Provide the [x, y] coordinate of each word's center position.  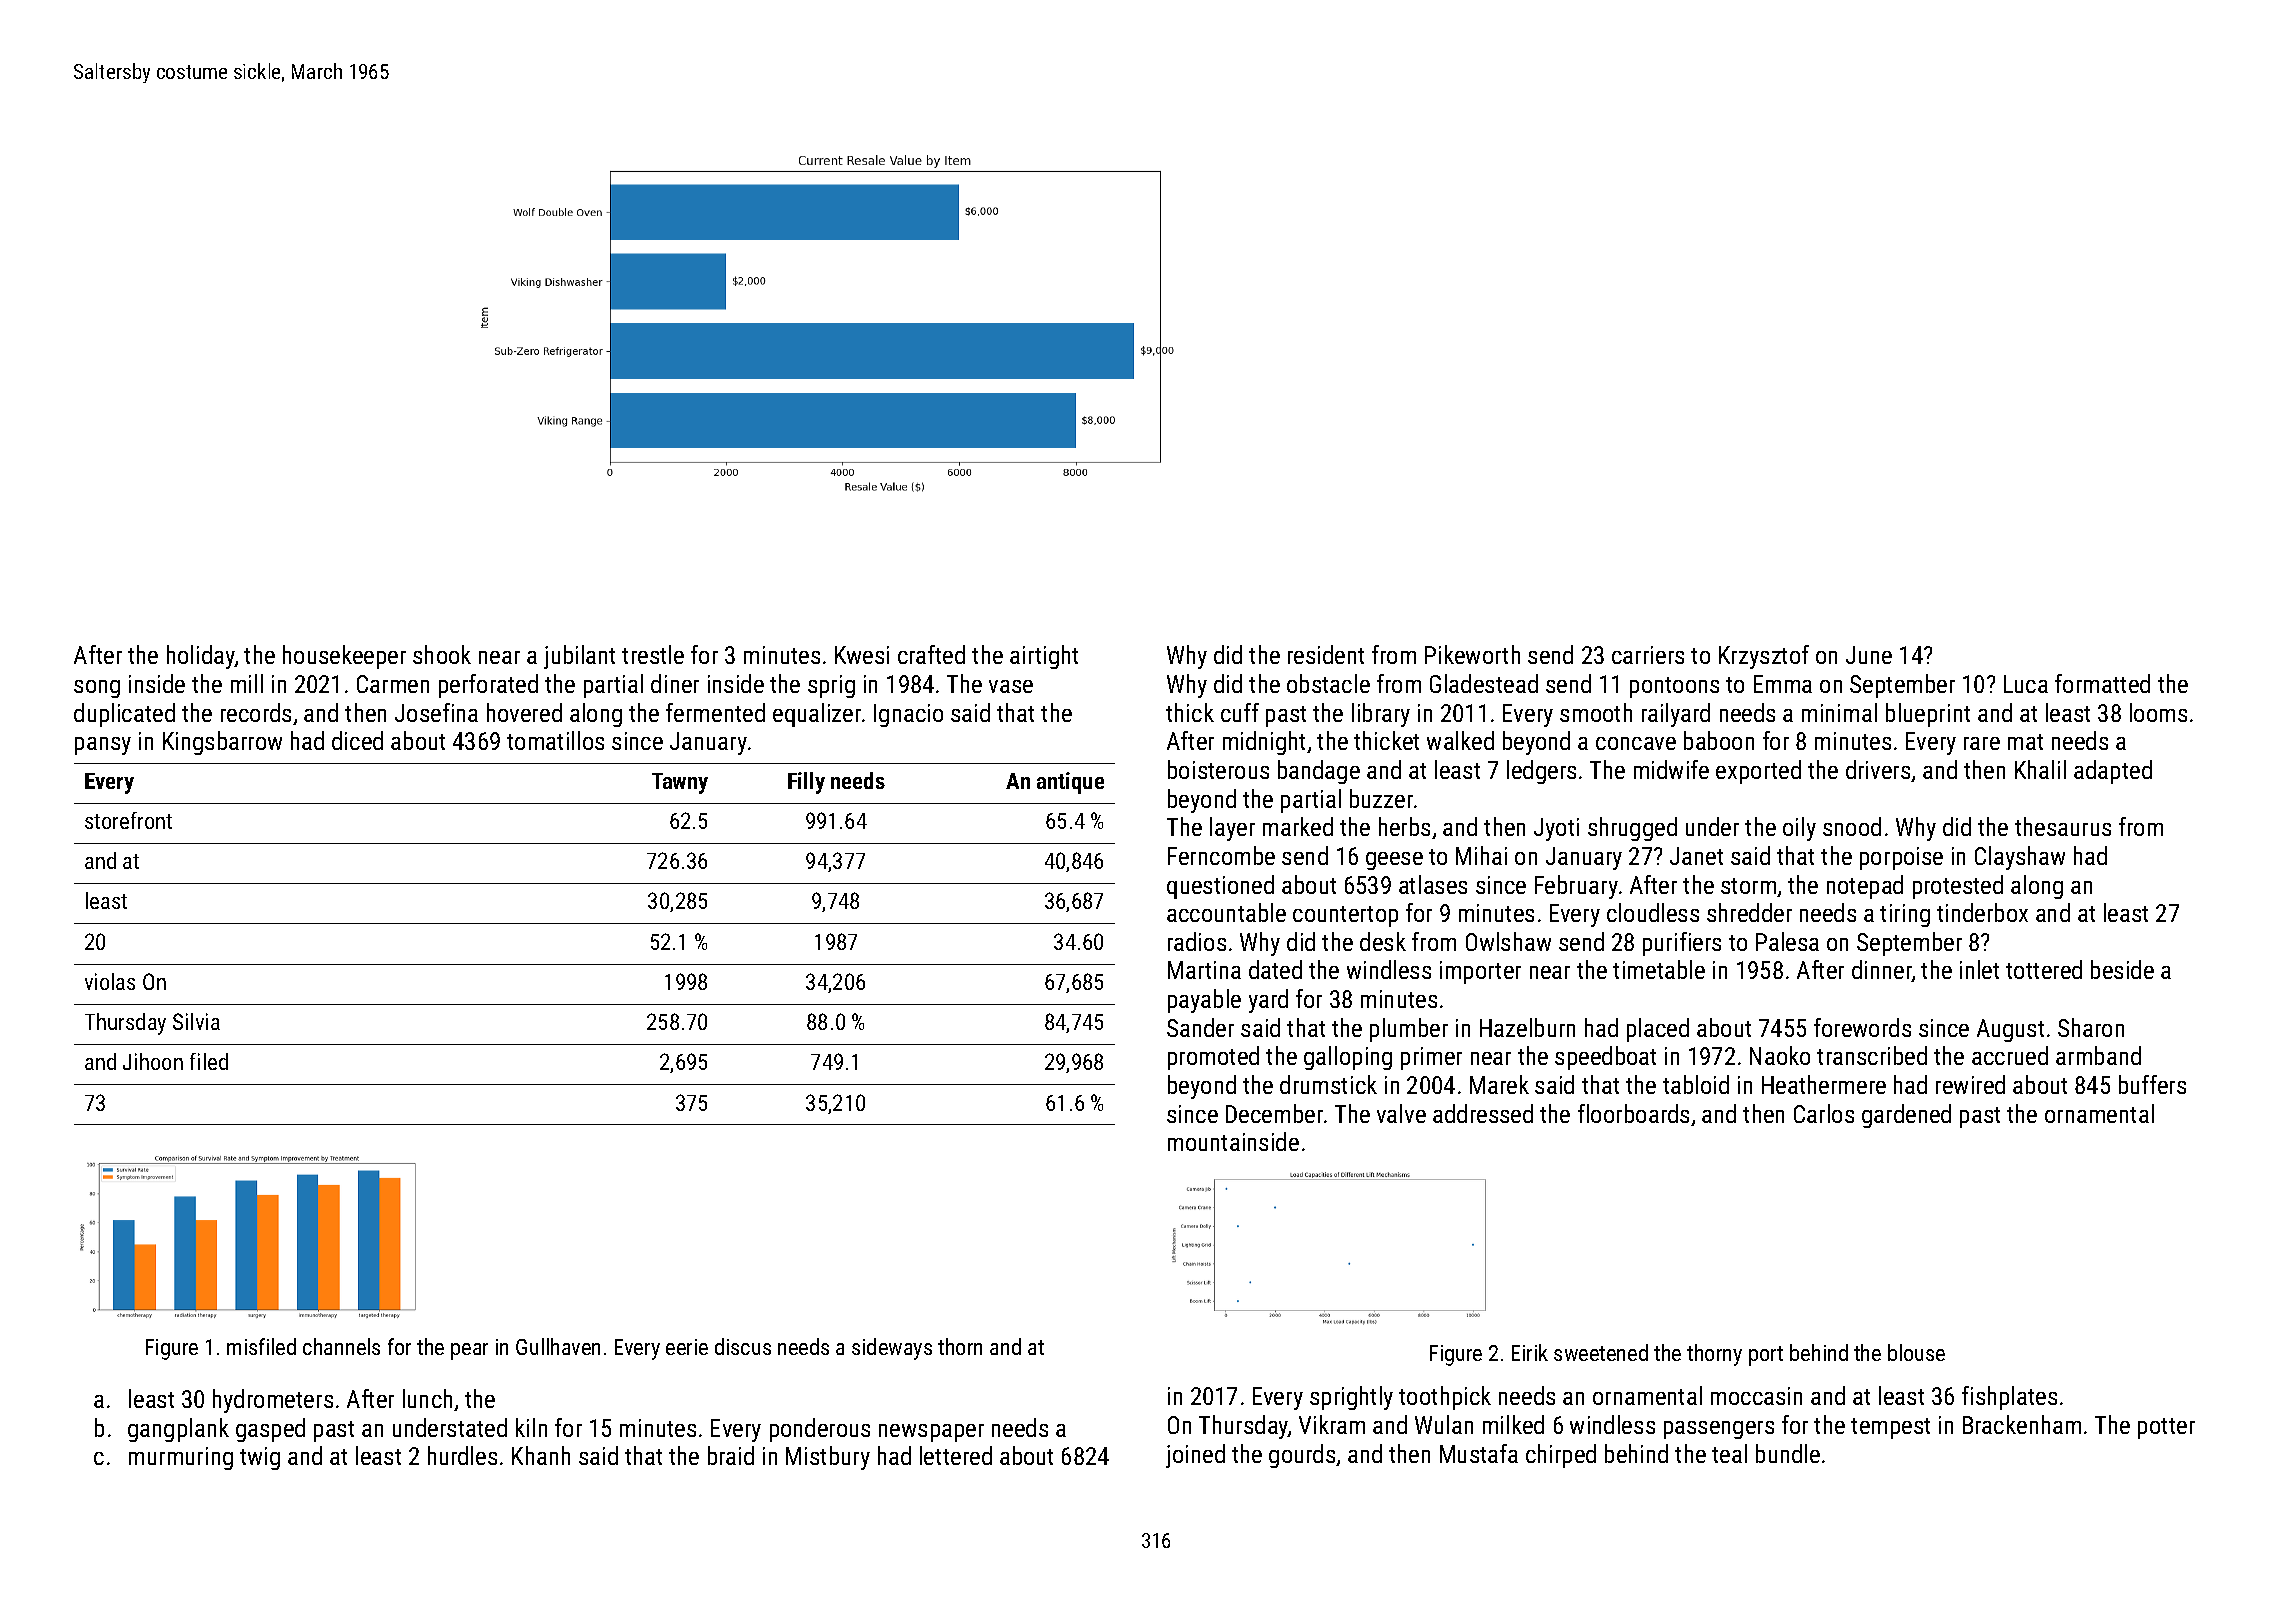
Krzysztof [1764, 657]
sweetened [1601, 1352]
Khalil [2040, 769]
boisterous [1218, 769]
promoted [1213, 1058]
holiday [201, 657]
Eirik [1530, 1352]
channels [341, 1346]
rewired [1970, 1084]
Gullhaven [558, 1346]
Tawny [680, 783]
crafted [931, 654]
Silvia [196, 1021]
